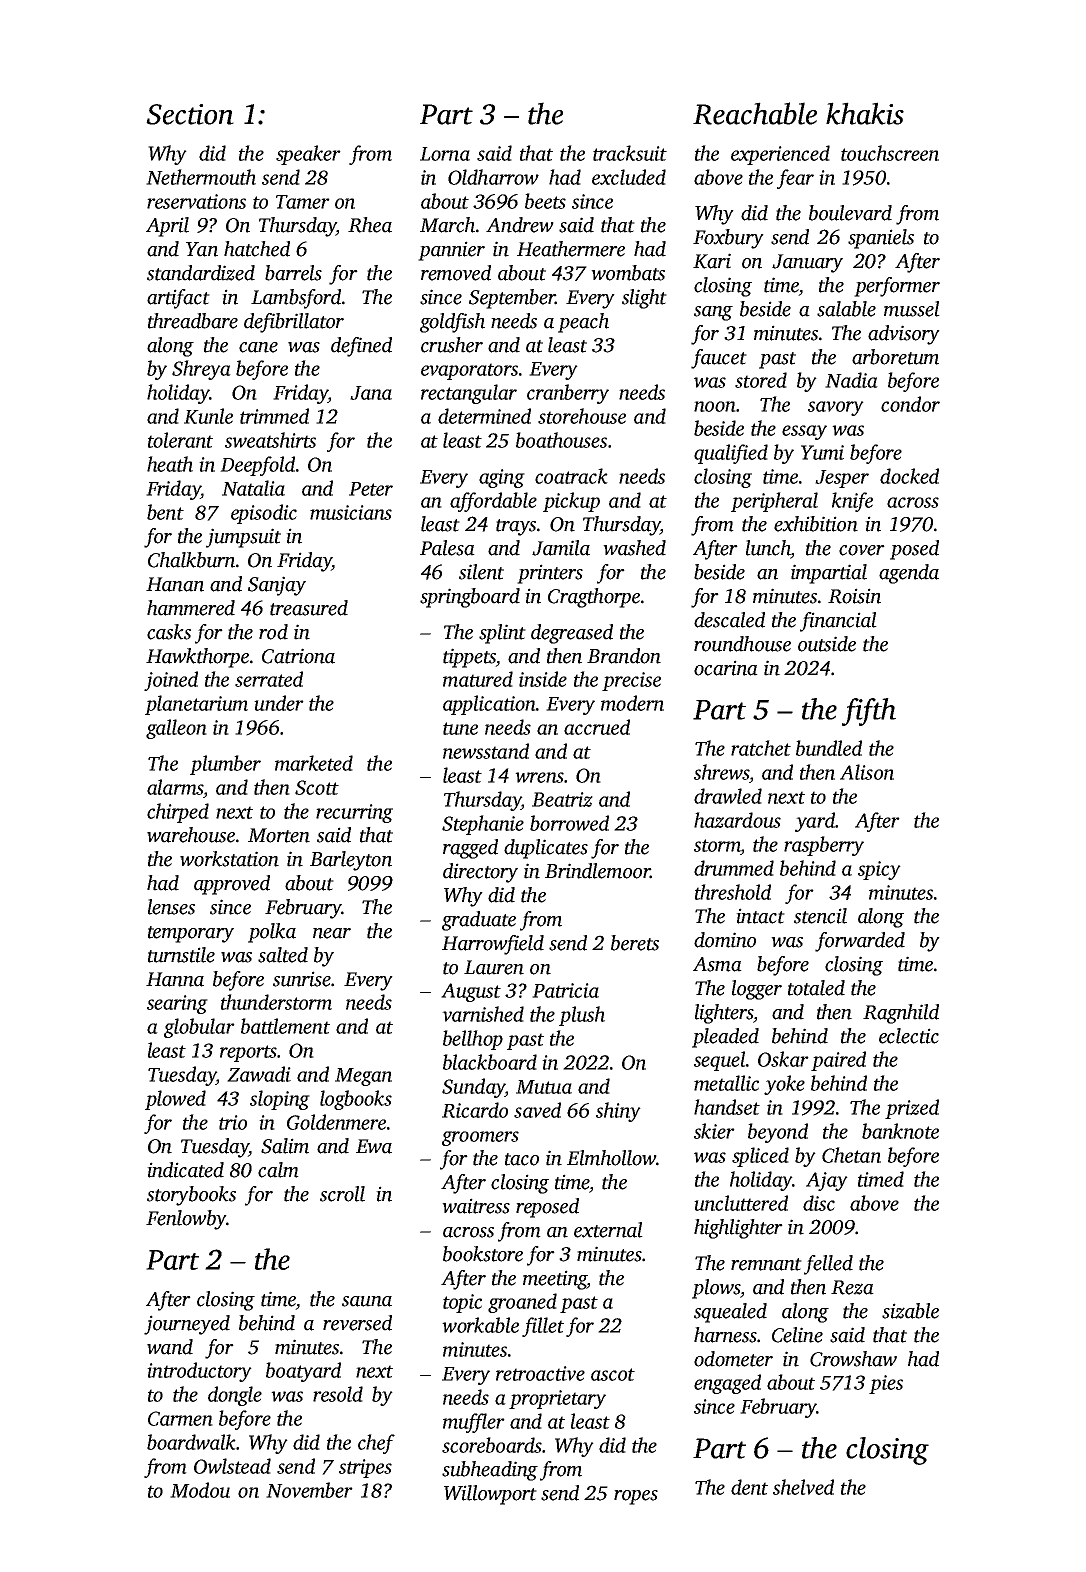  What do you see at coordinates (490, 1495) in the screenshot?
I see `Willowport` at bounding box center [490, 1495].
